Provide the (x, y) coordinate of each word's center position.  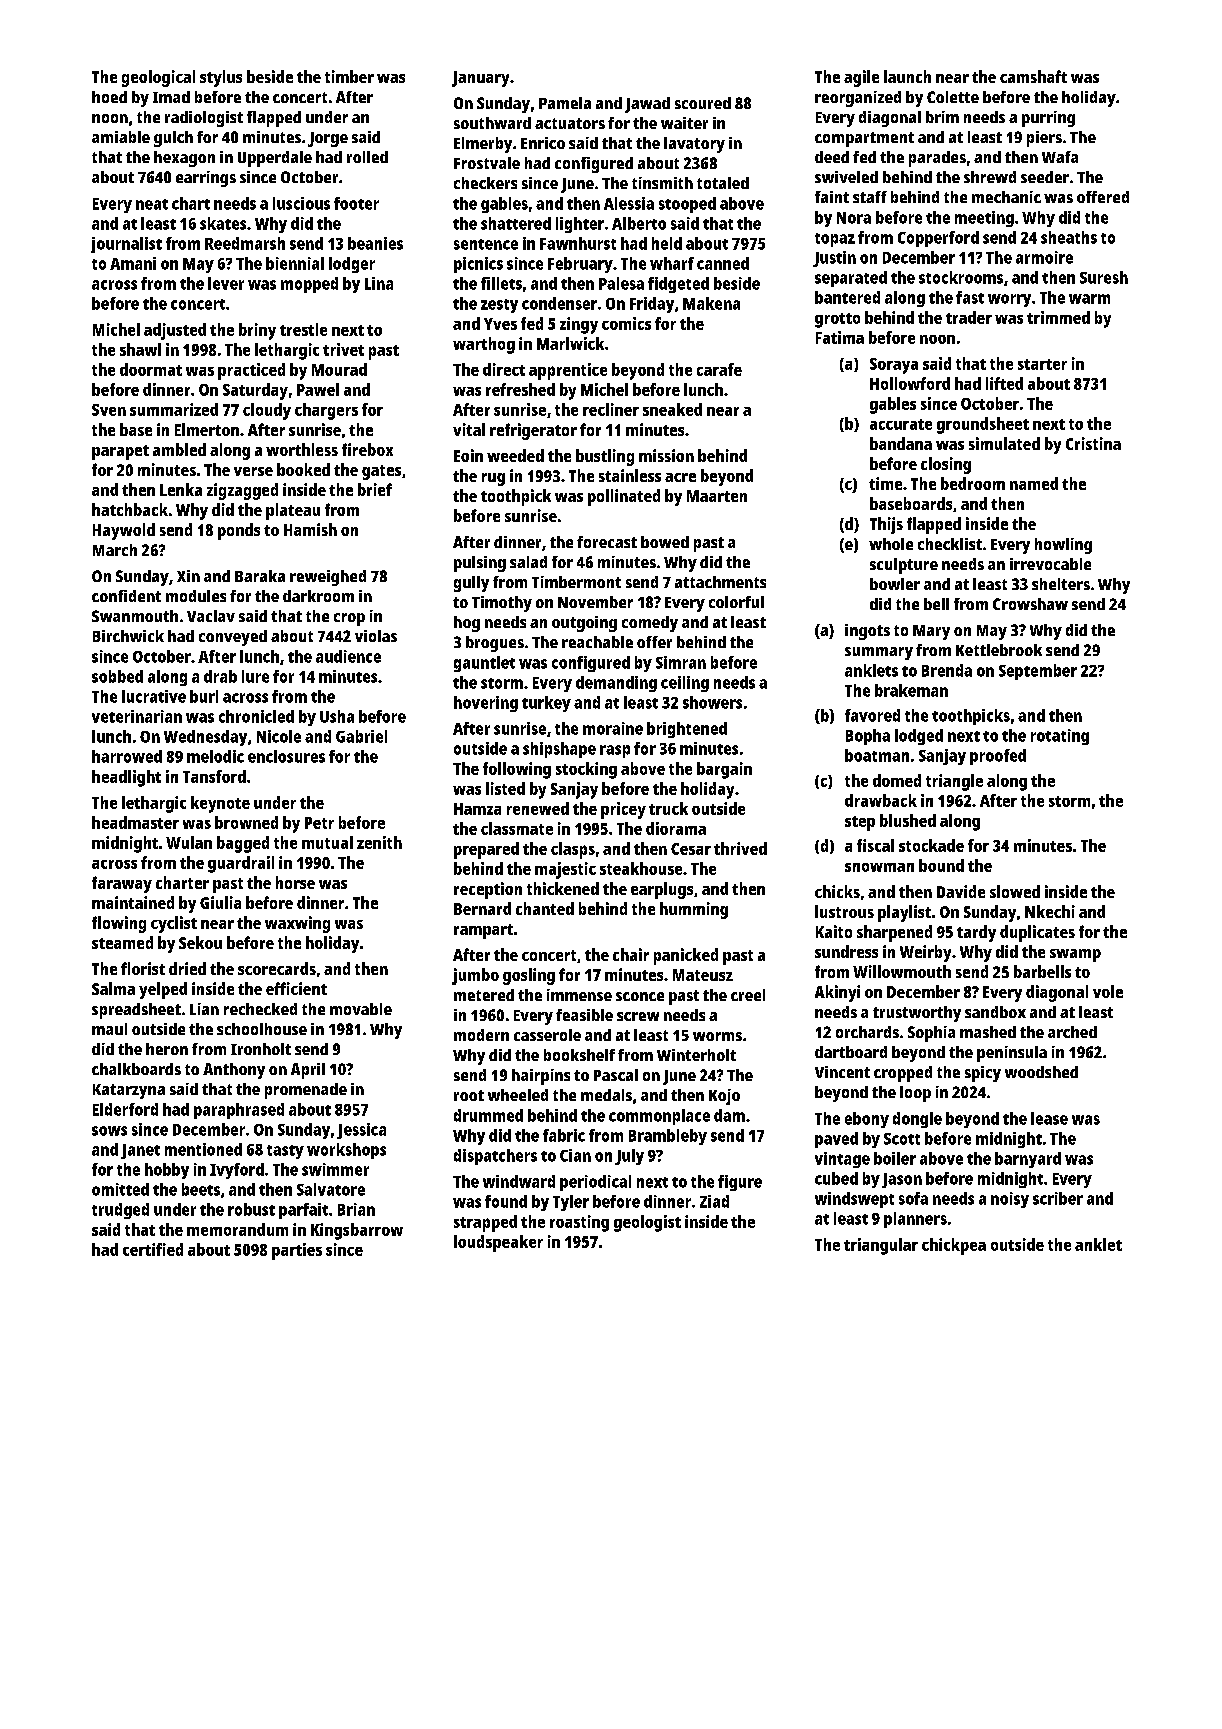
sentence (486, 244)
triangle (954, 782)
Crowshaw (1030, 604)
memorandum (237, 1229)
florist (143, 968)
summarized (174, 409)
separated (851, 279)
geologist (647, 1223)
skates (223, 223)
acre (680, 477)
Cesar (691, 849)
